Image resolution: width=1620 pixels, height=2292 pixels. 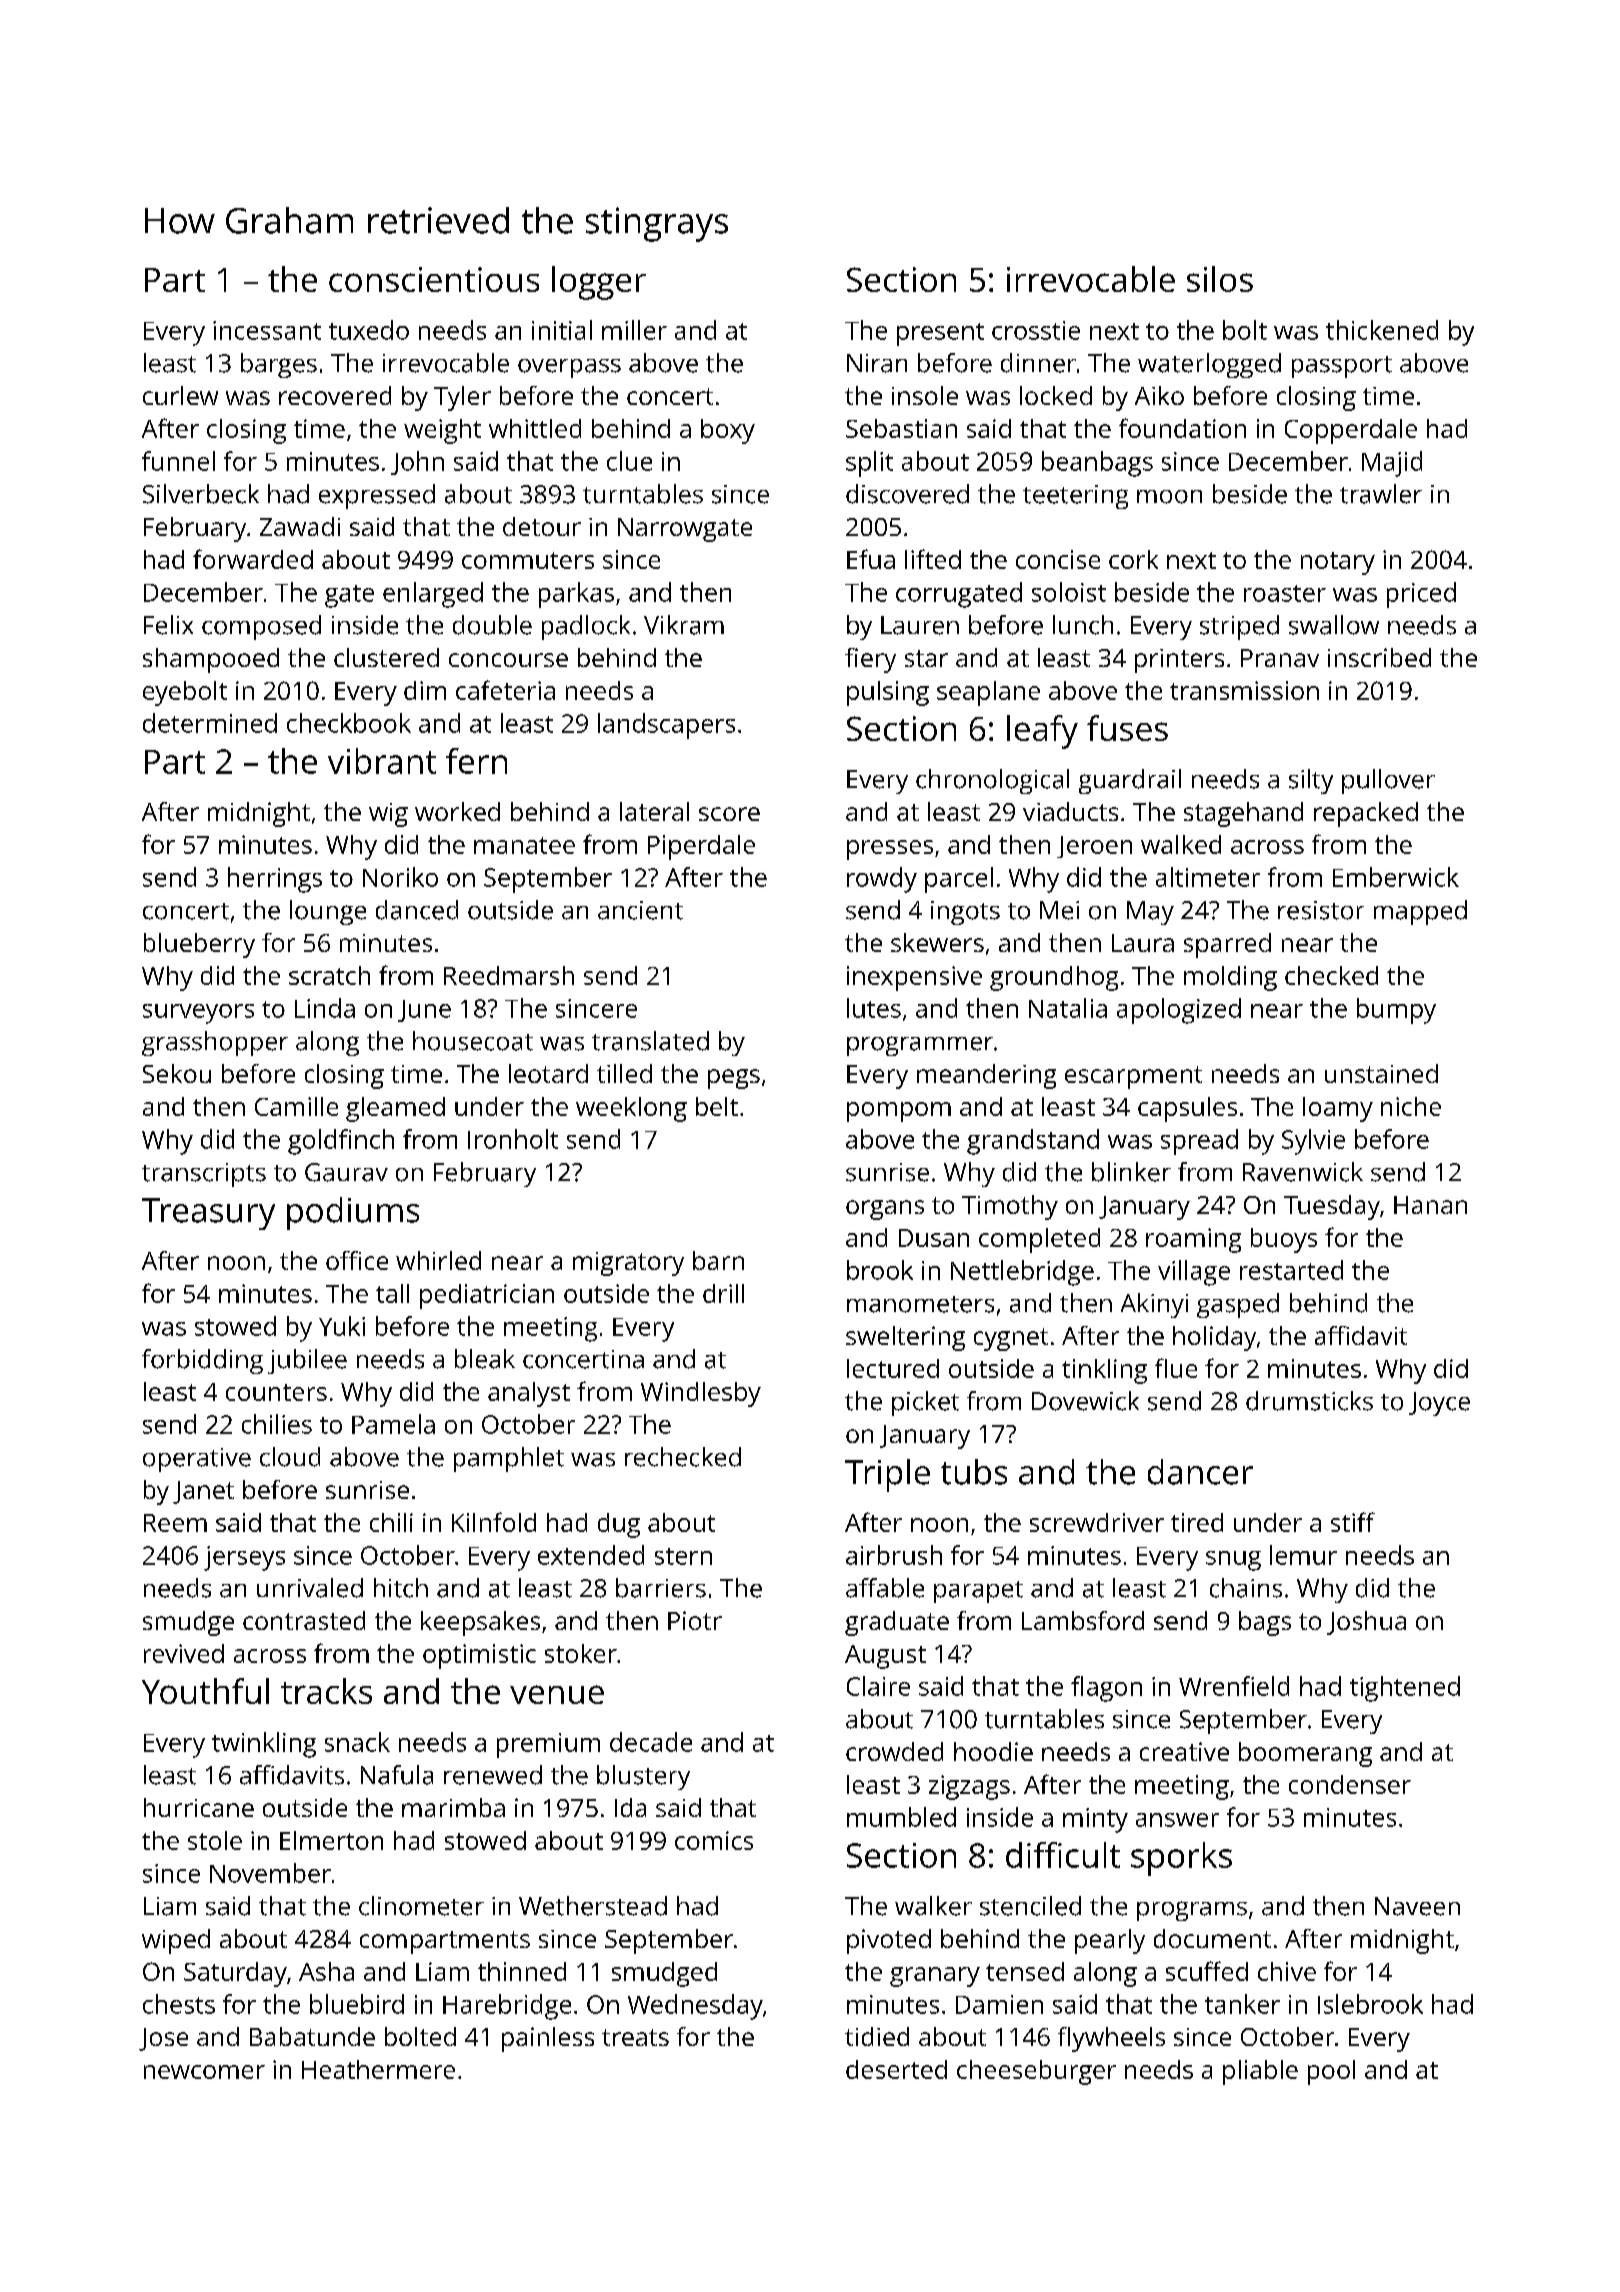 What do you see at coordinates (940, 334) in the screenshot?
I see `present` at bounding box center [940, 334].
